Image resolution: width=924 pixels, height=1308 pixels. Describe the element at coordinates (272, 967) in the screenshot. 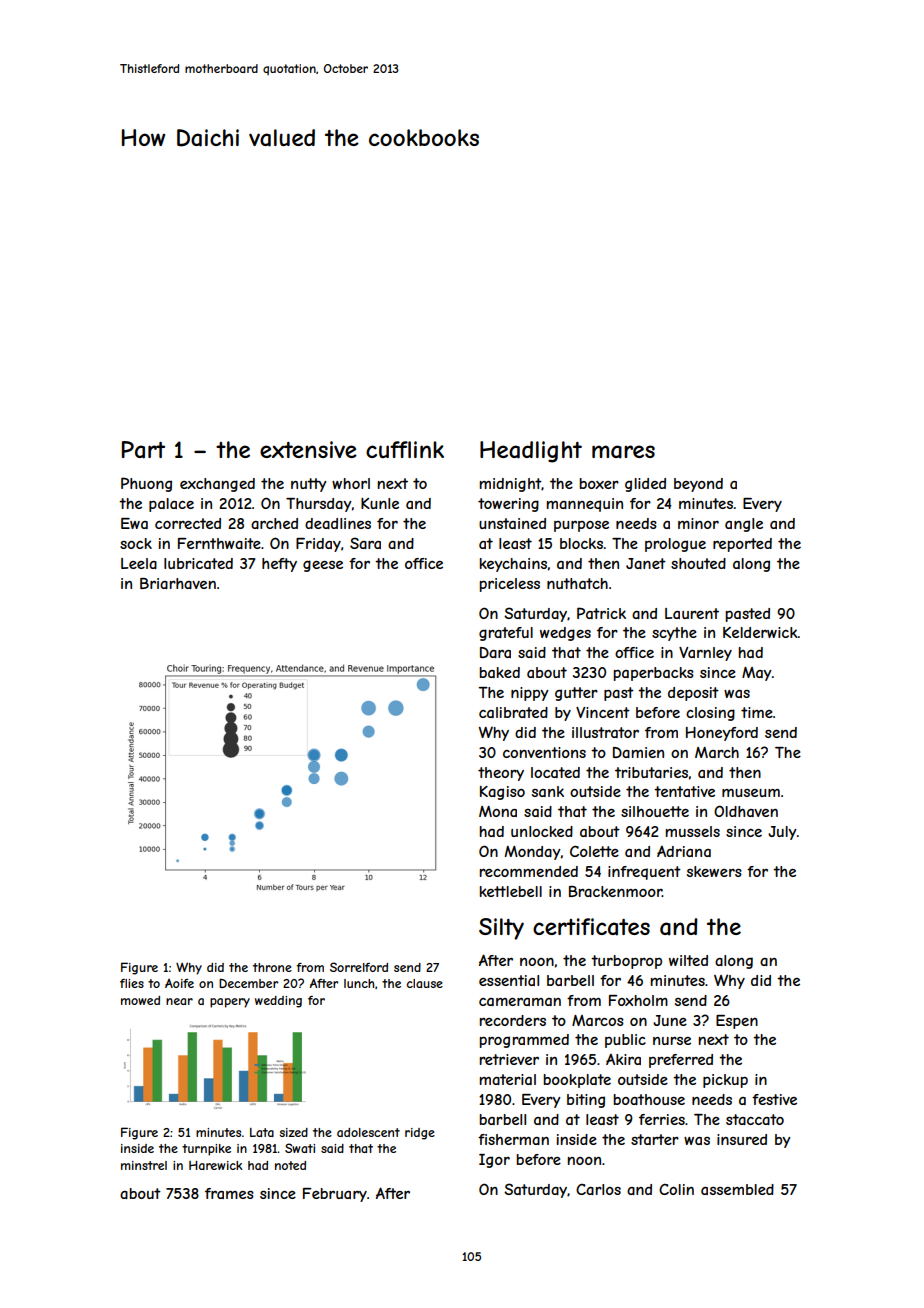

I see `throne` at that location.
